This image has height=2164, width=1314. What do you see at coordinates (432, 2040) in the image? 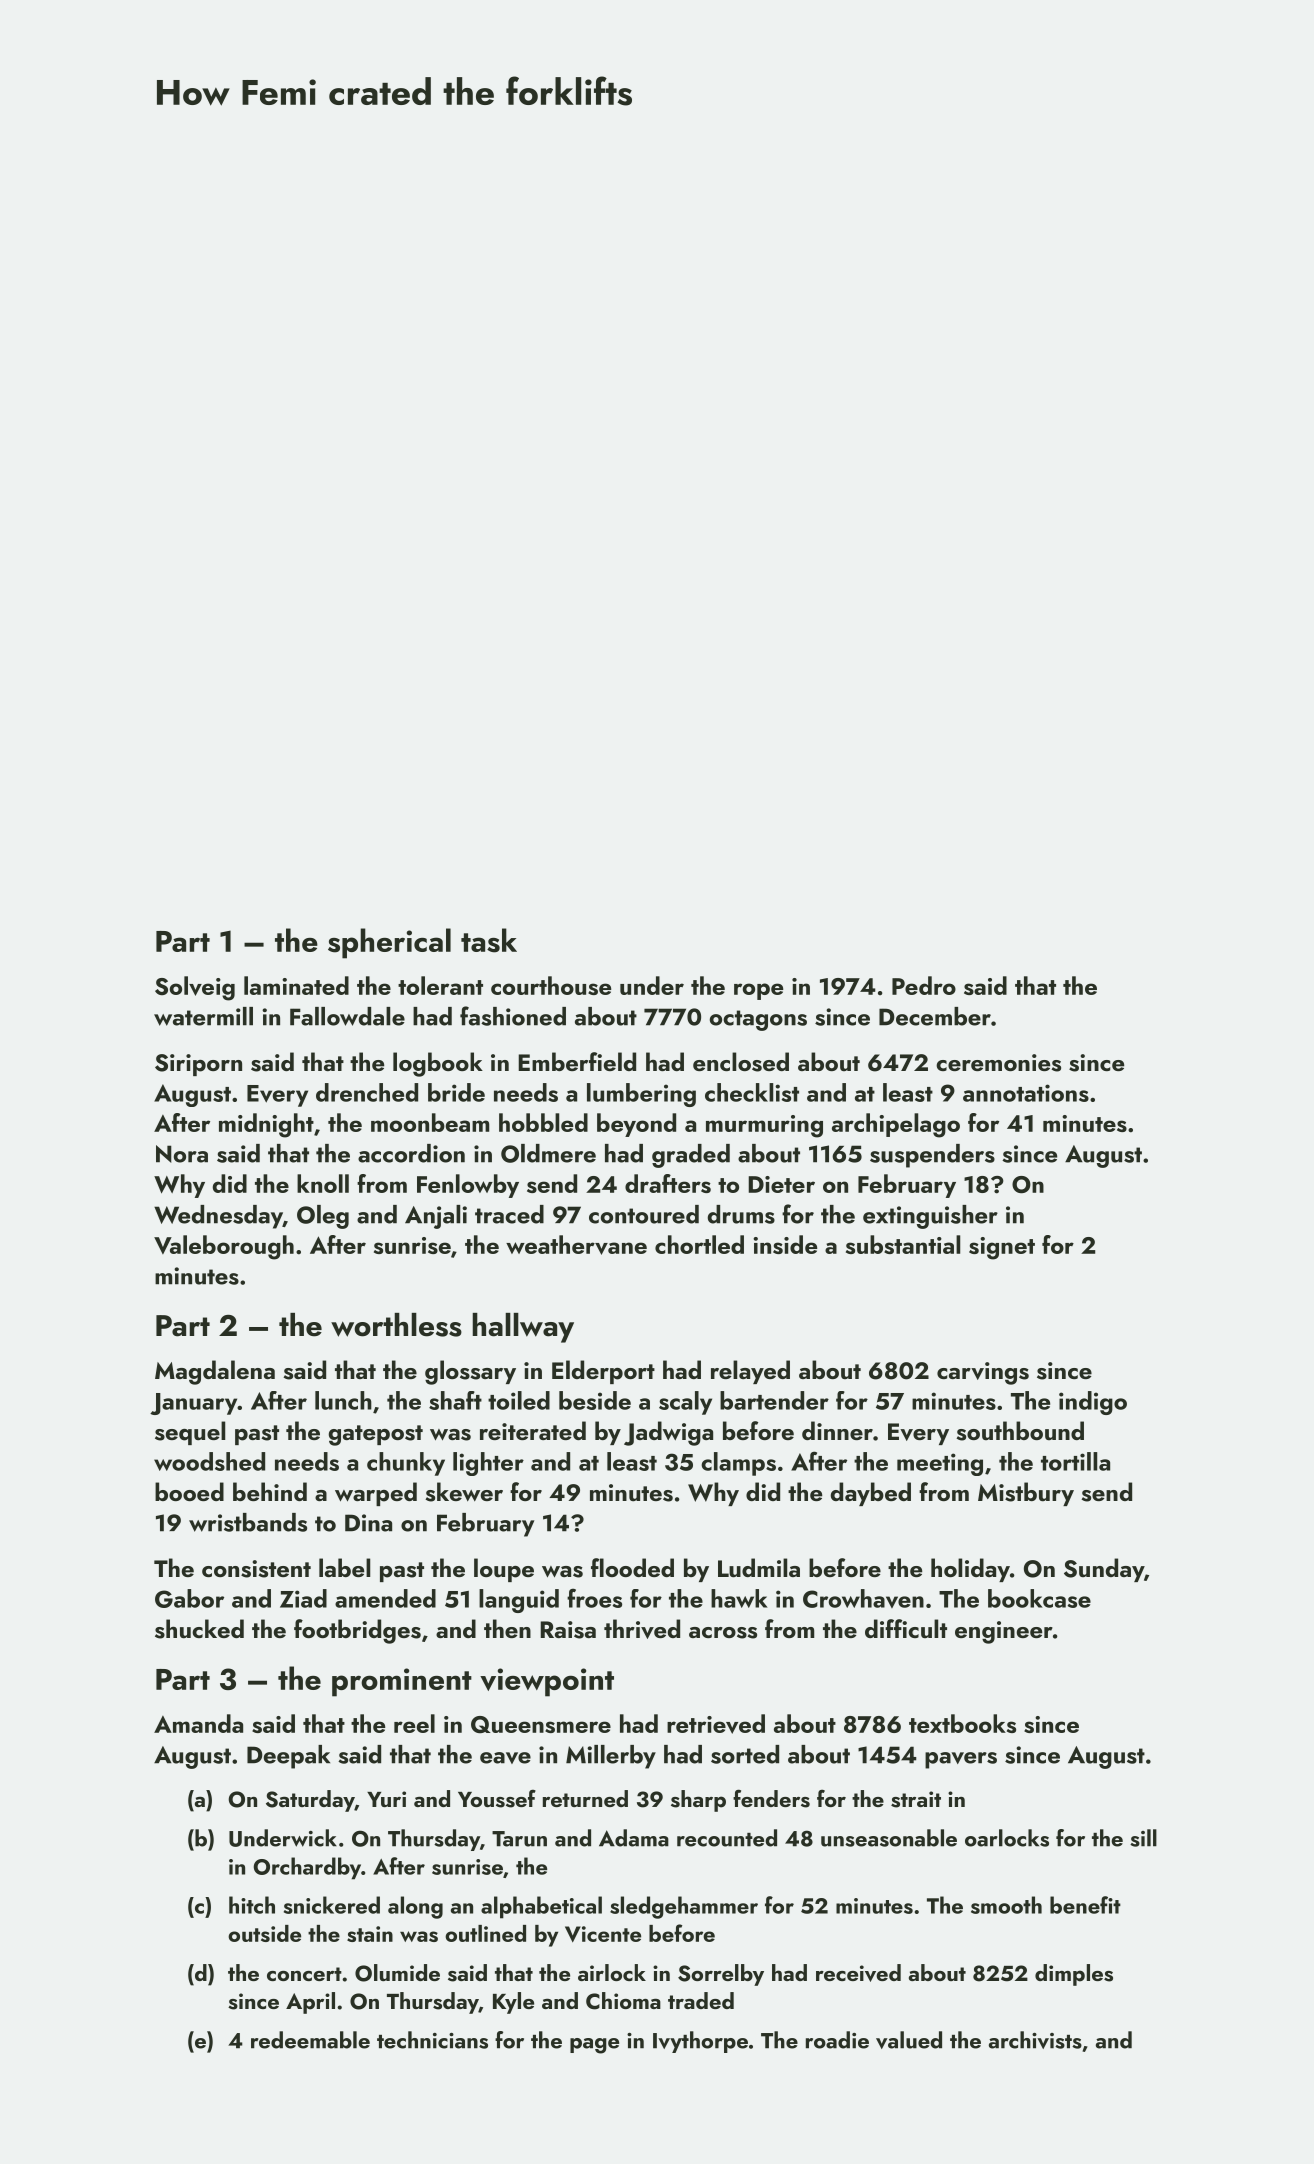
I see `technicians` at bounding box center [432, 2040].
